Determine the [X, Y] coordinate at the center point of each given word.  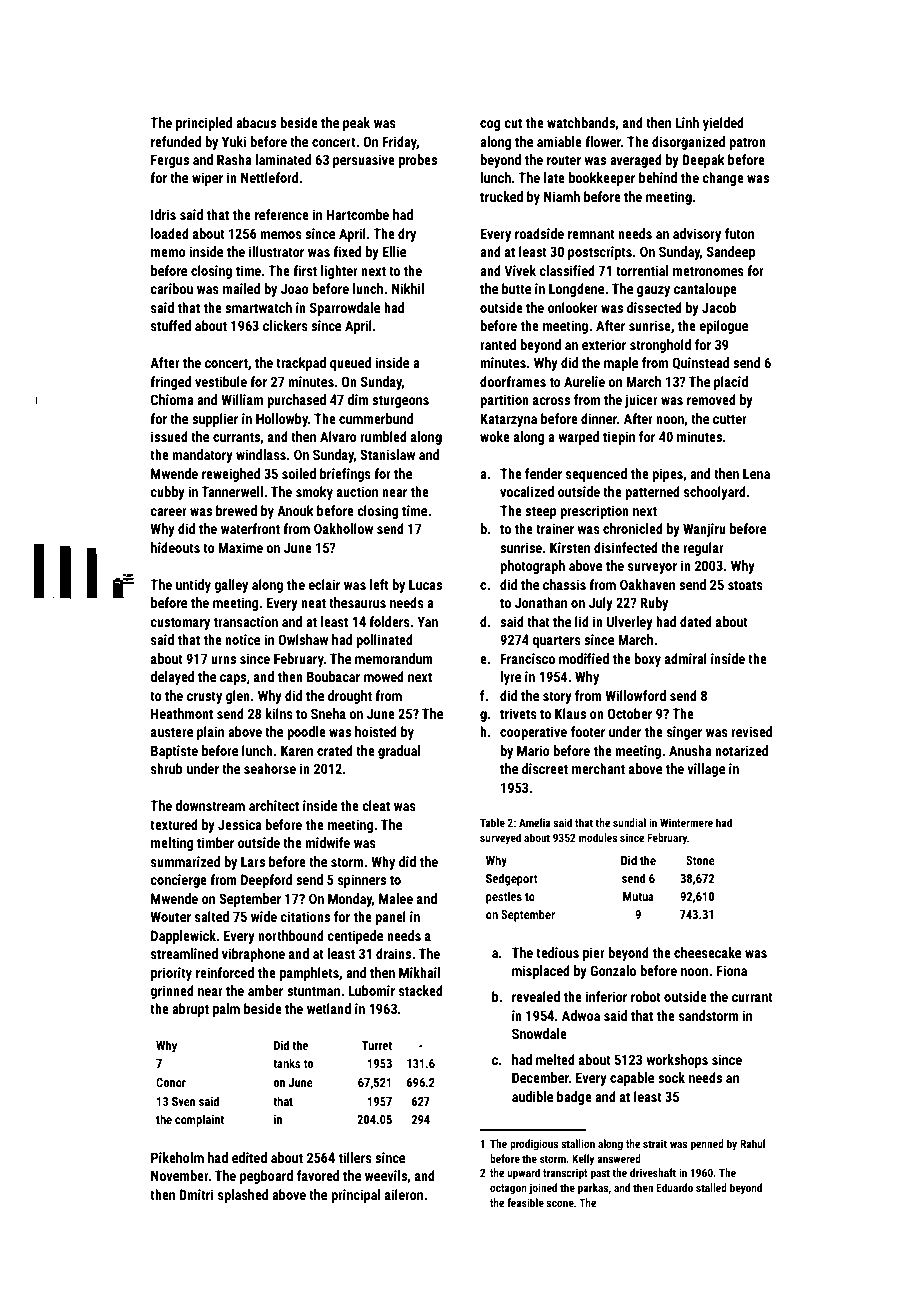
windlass [261, 454]
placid [731, 383]
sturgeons [400, 401]
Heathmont [182, 713]
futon [739, 233]
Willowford [635, 695]
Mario [533, 750]
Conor [171, 1082]
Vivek [520, 270]
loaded [170, 233]
